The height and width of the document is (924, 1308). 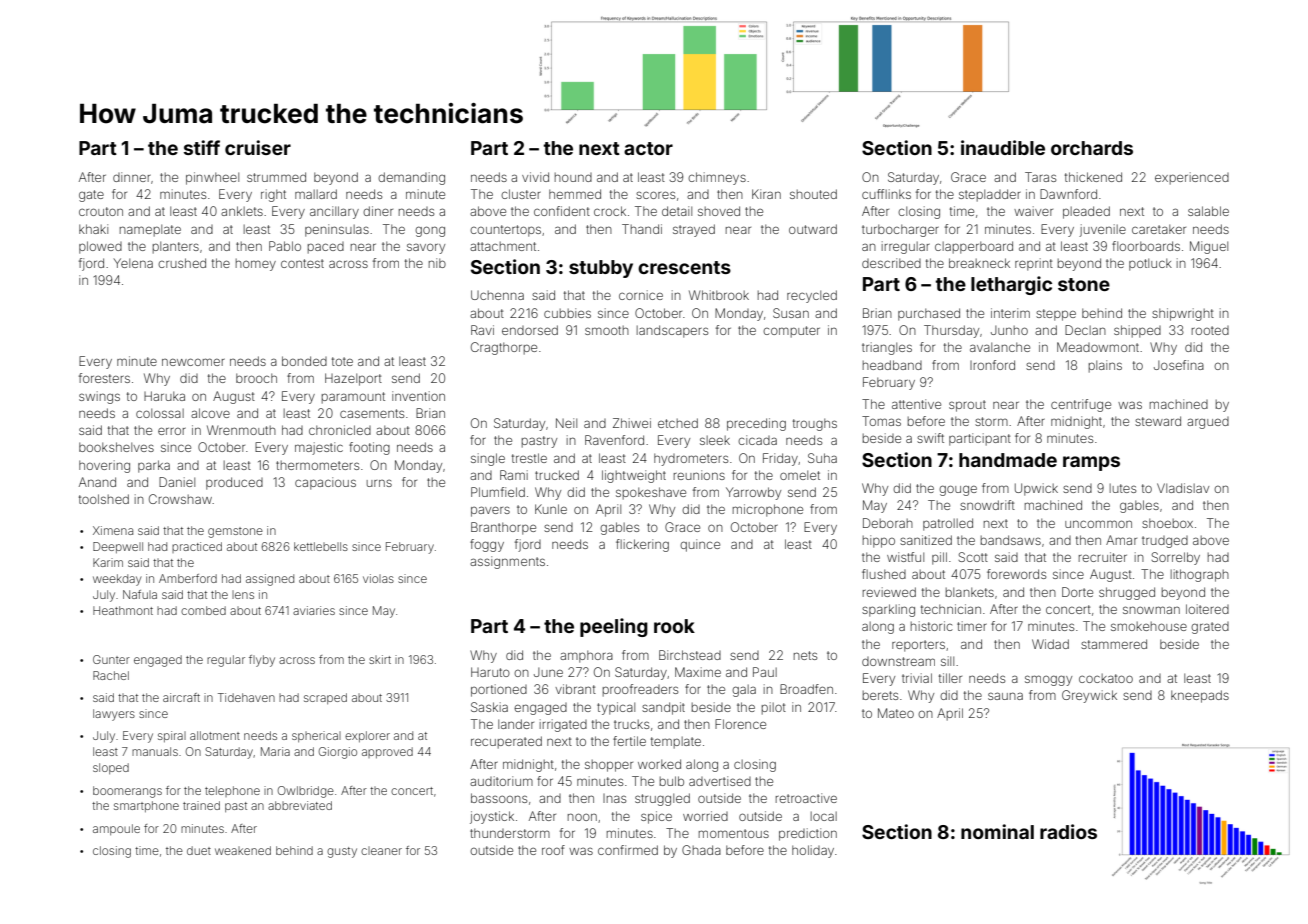 What do you see at coordinates (1056, 315) in the document?
I see `steppe` at bounding box center [1056, 315].
